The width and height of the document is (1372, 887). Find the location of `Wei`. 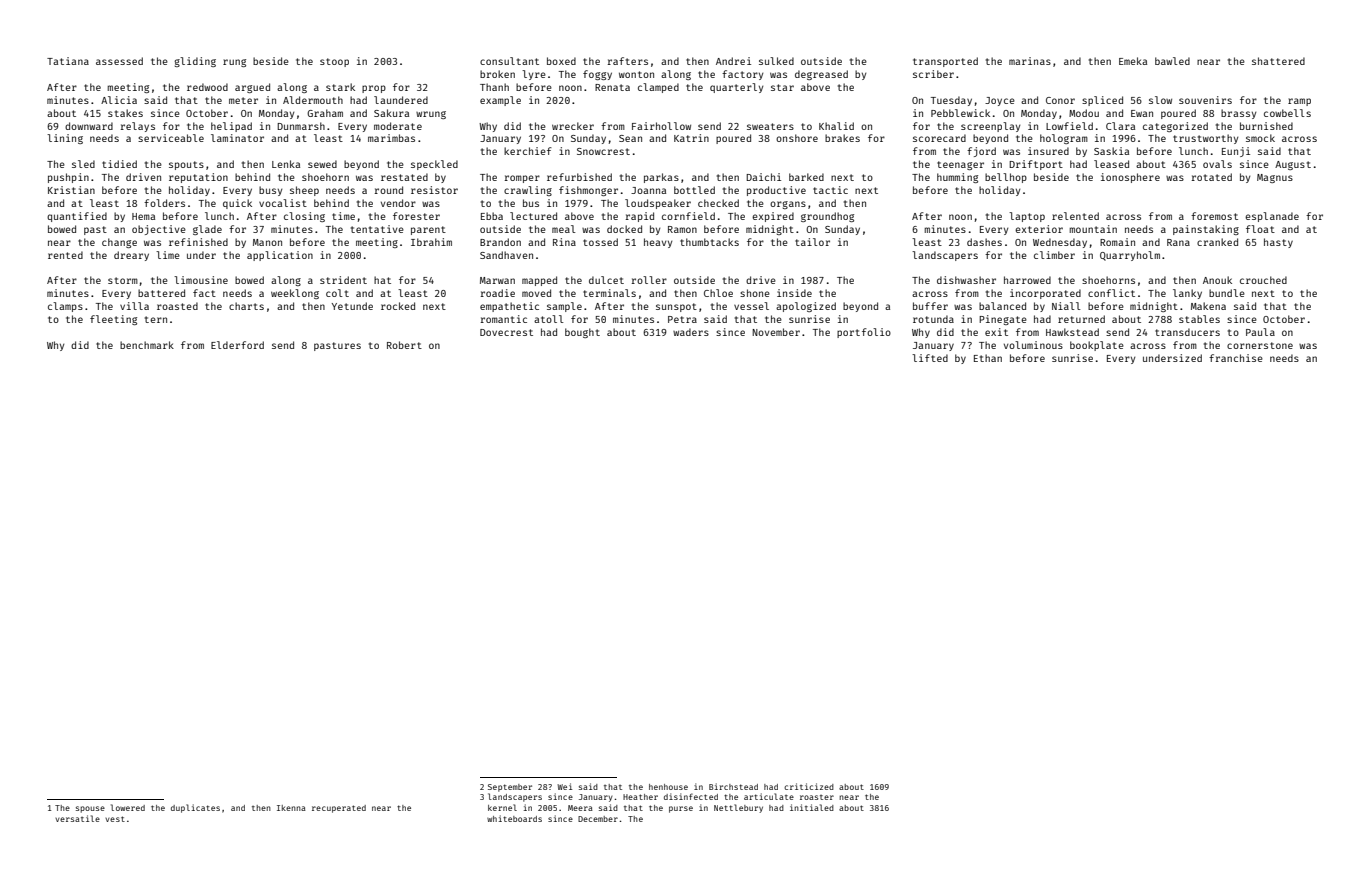

Wei is located at coordinates (564, 786).
